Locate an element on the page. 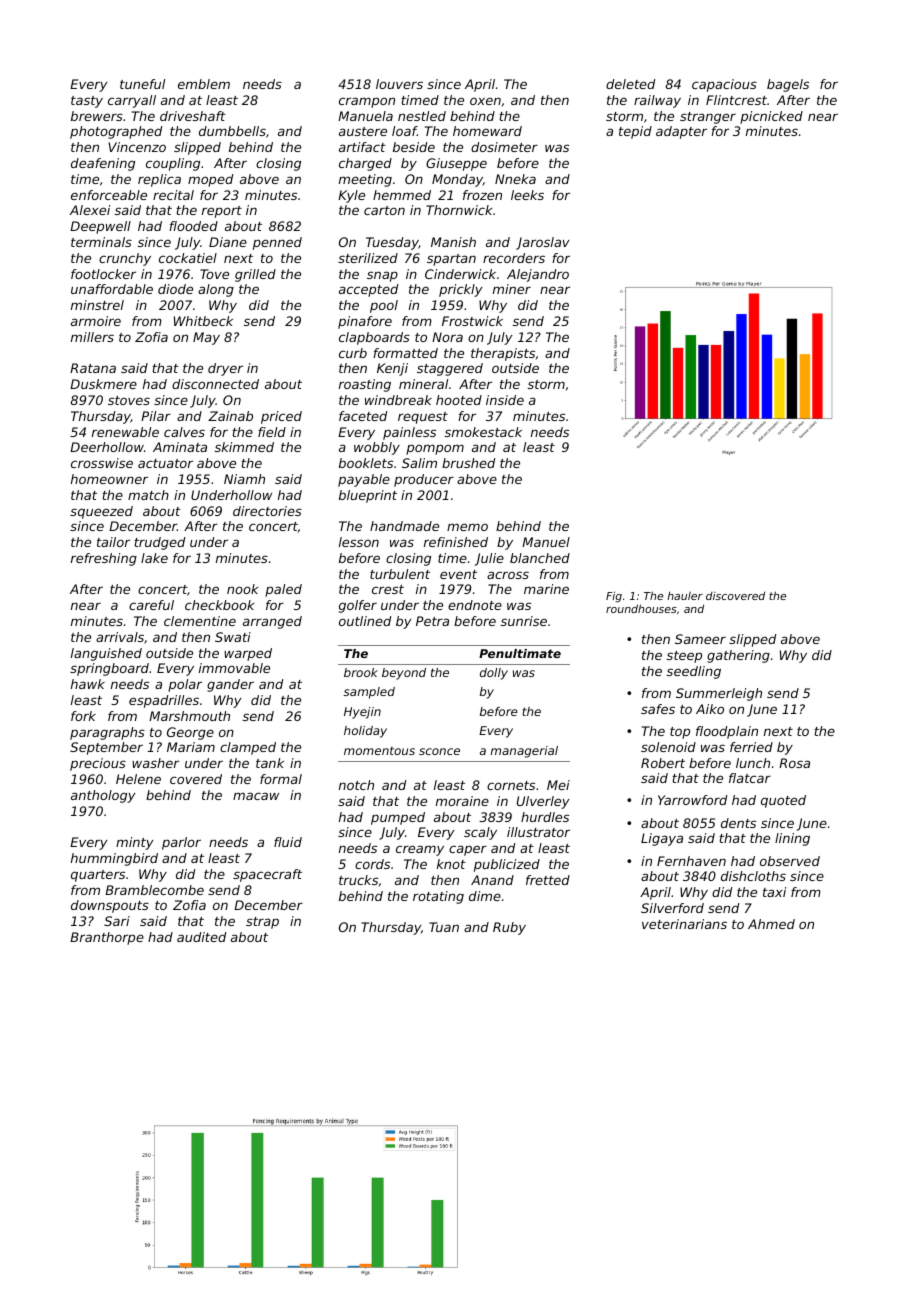 This image has width=908, height=1316. oxen is located at coordinates (485, 101).
